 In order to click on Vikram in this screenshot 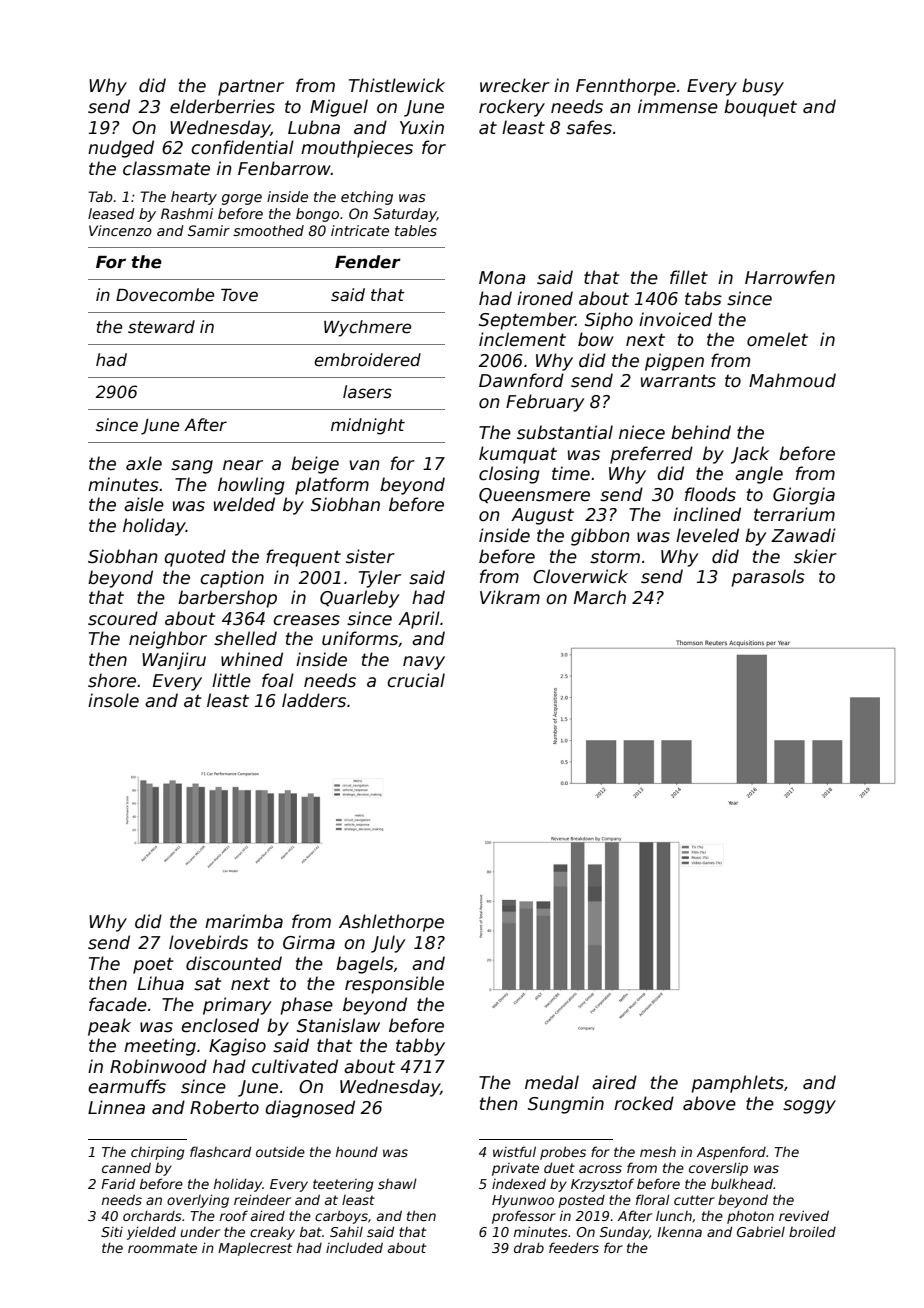, I will do `click(510, 597)`.
